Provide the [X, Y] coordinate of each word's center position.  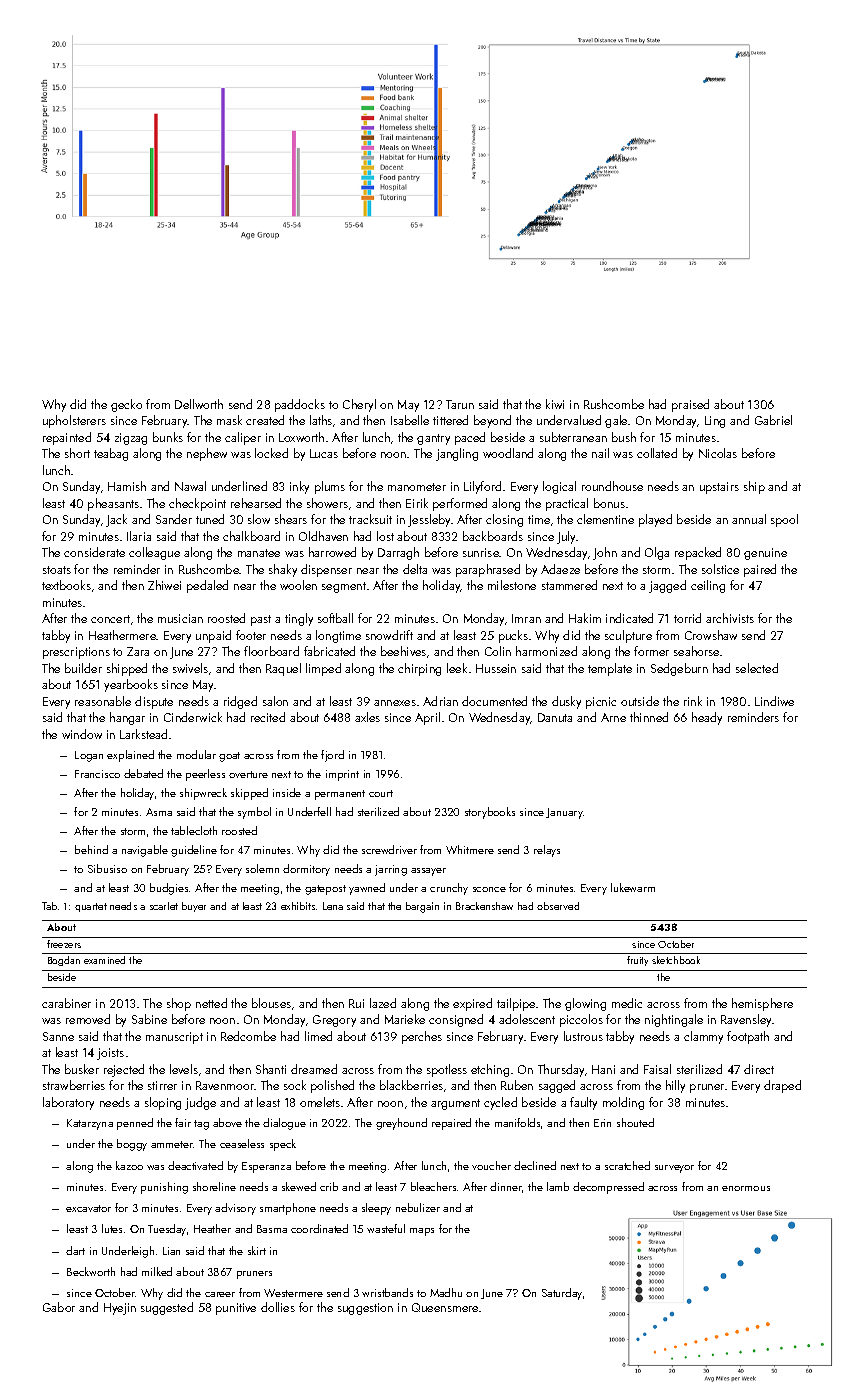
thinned [649, 717]
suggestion [365, 1309]
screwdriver [389, 849]
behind [91, 849]
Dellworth [199, 404]
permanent [340, 795]
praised [690, 405]
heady [707, 718]
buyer [194, 907]
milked [157, 1271]
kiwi [555, 404]
